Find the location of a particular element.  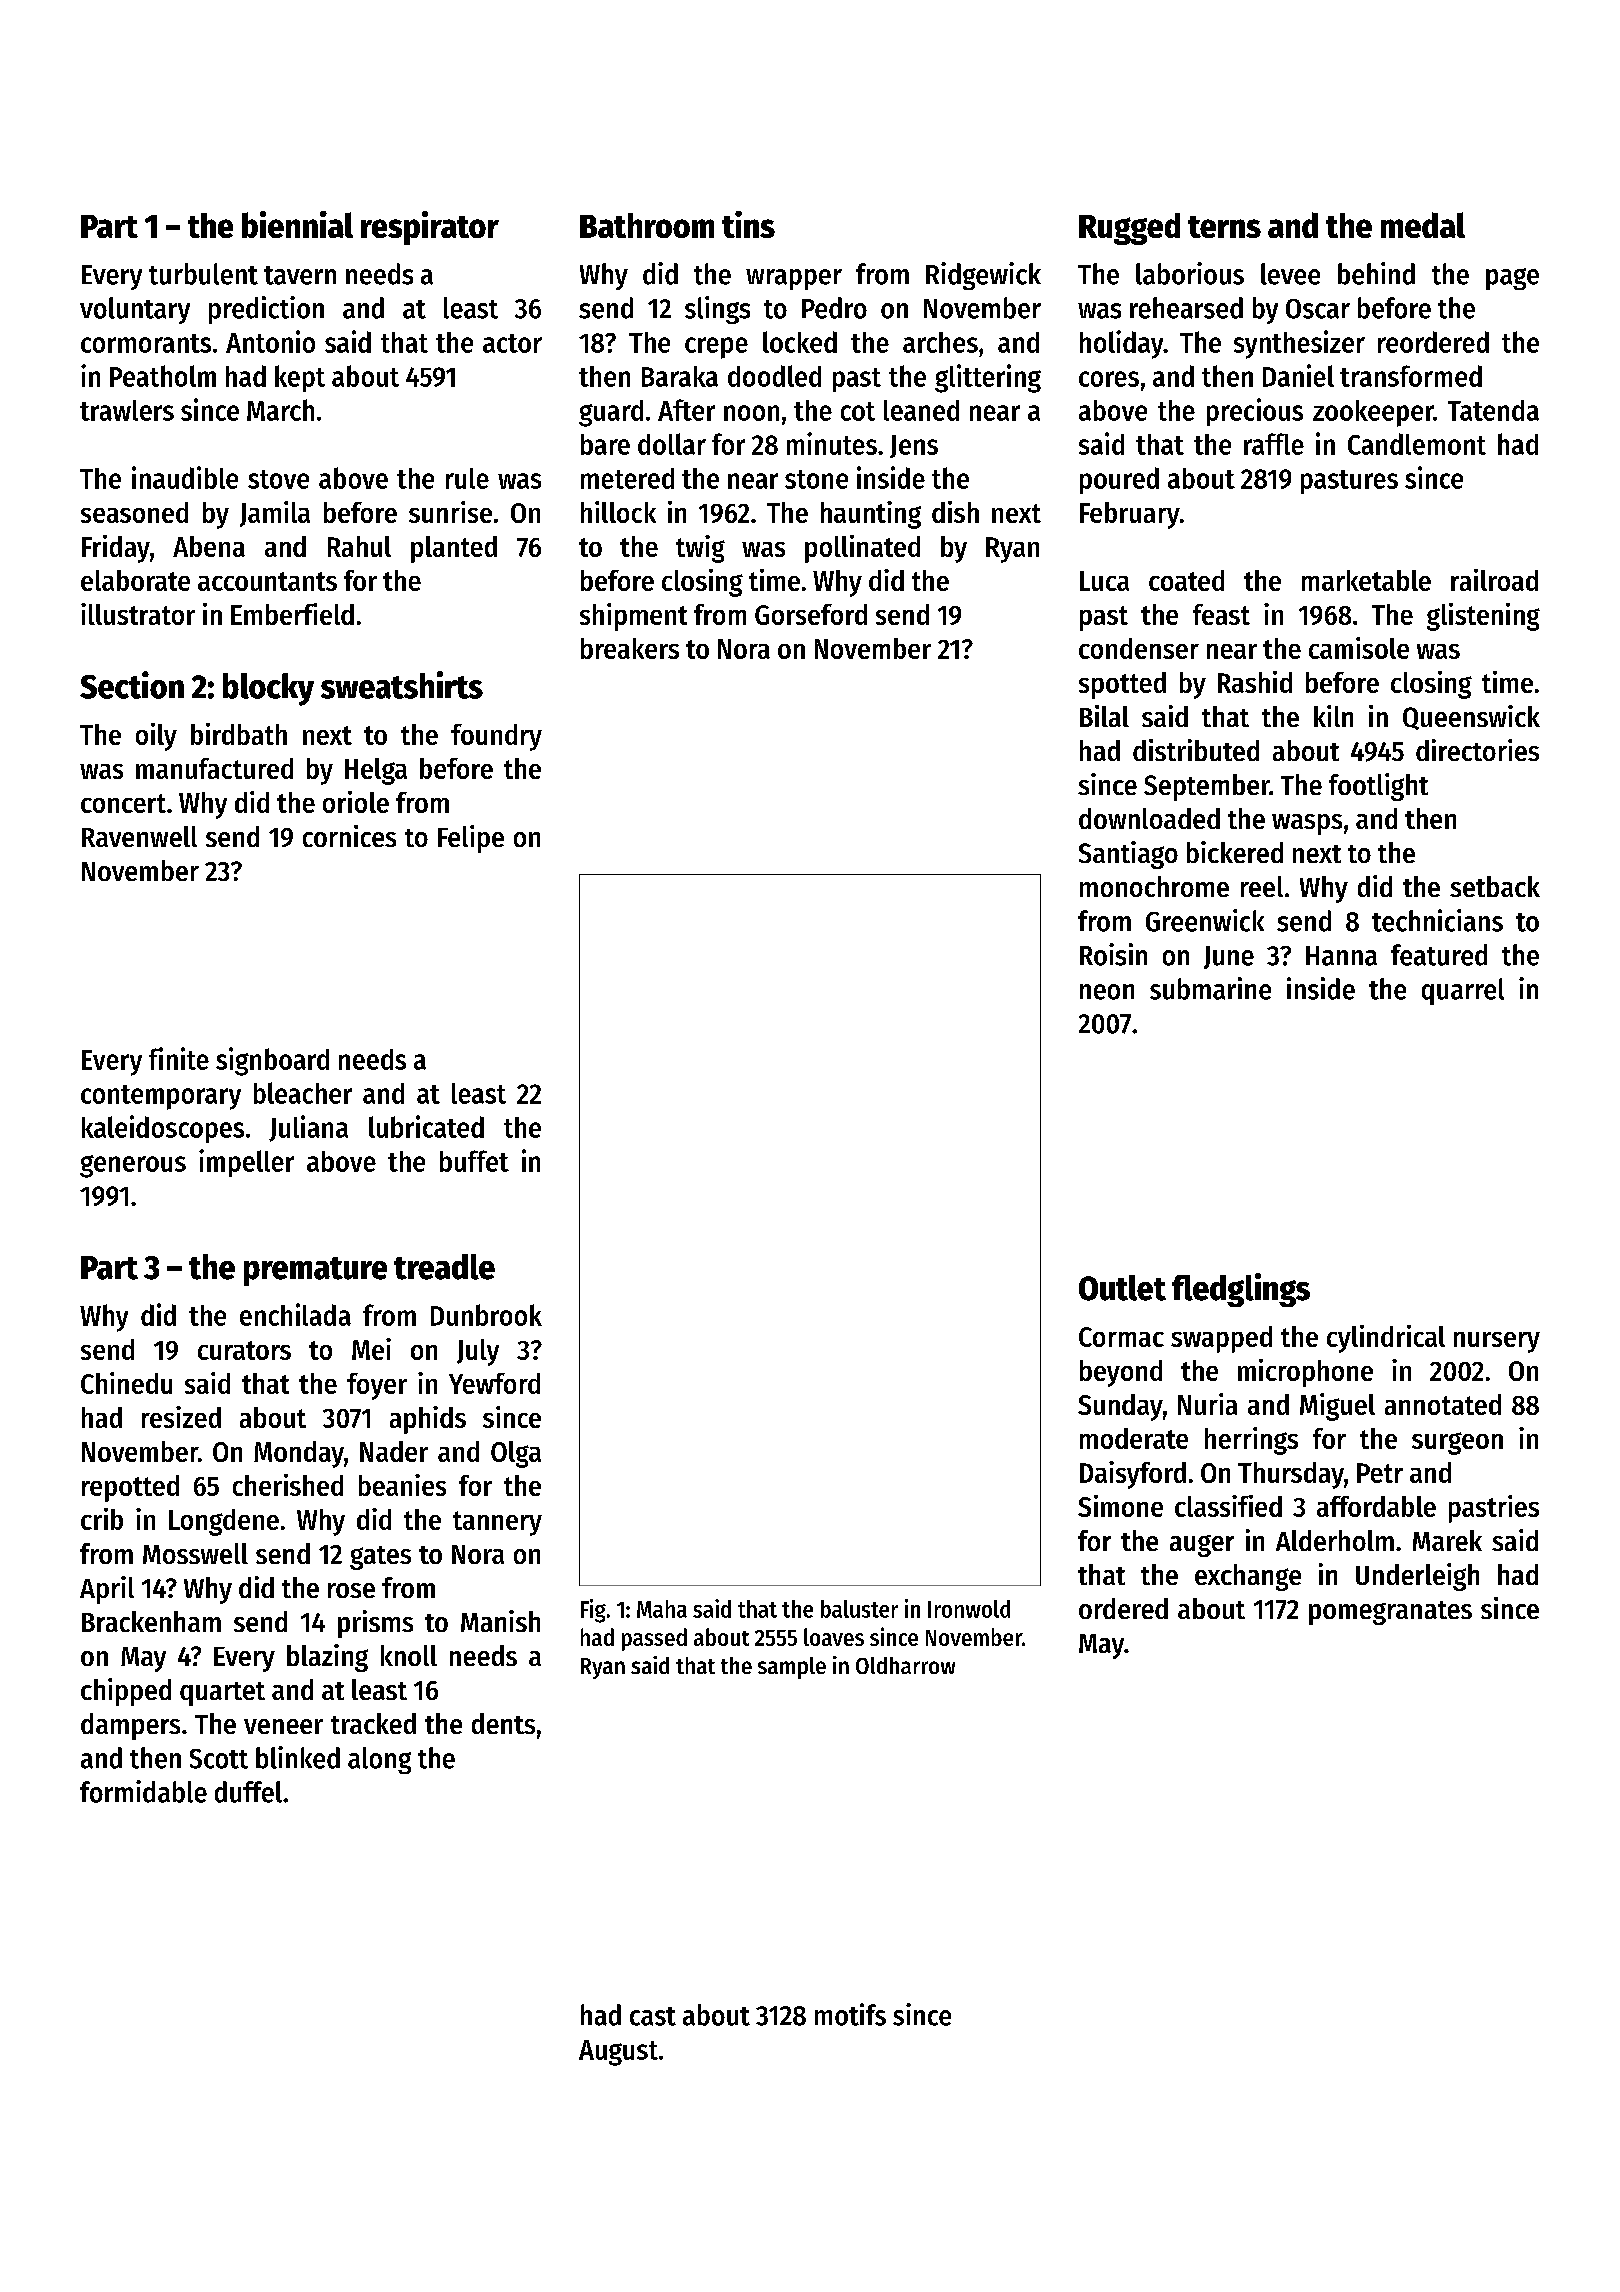

Friday is located at coordinates (116, 549).
